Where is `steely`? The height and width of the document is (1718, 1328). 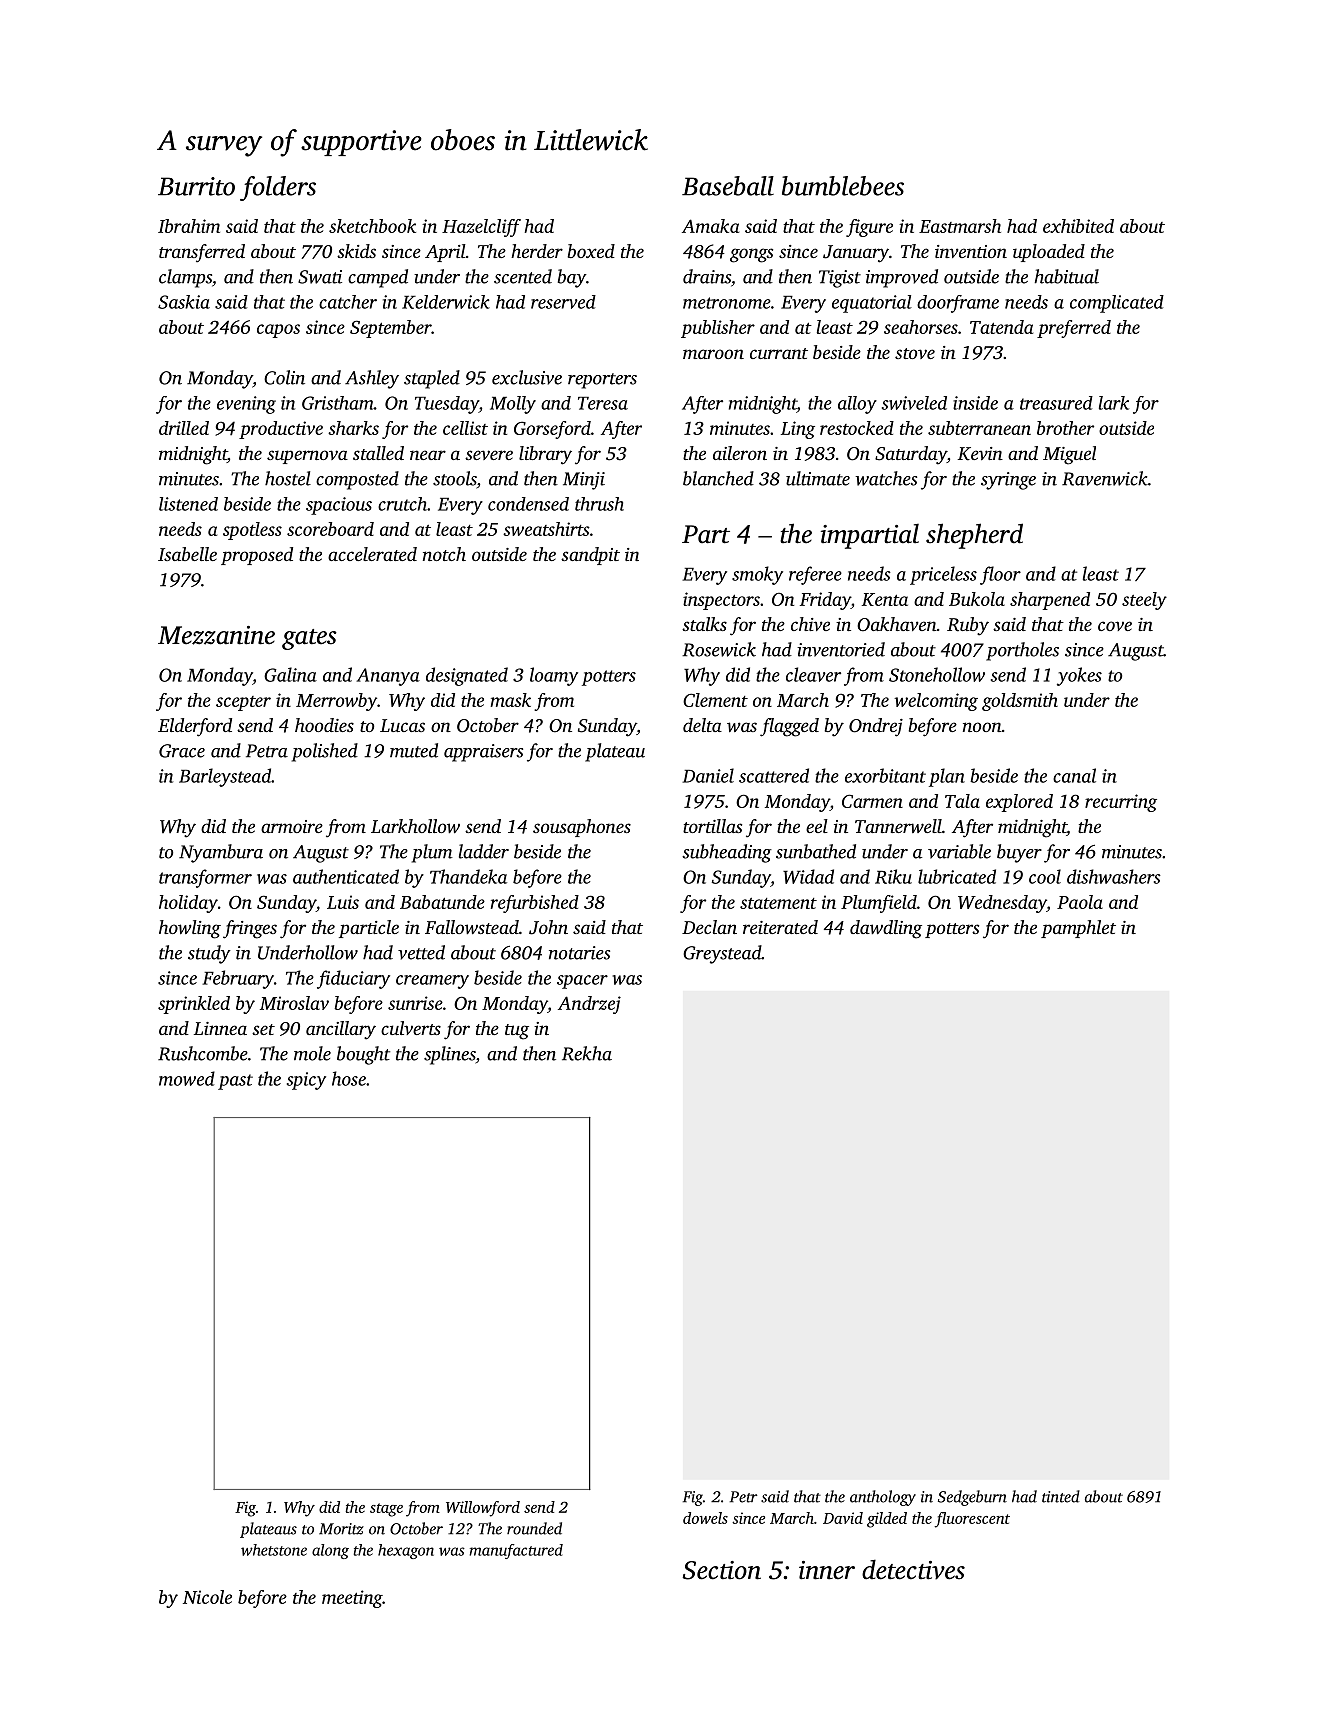
steely is located at coordinates (1144, 601).
